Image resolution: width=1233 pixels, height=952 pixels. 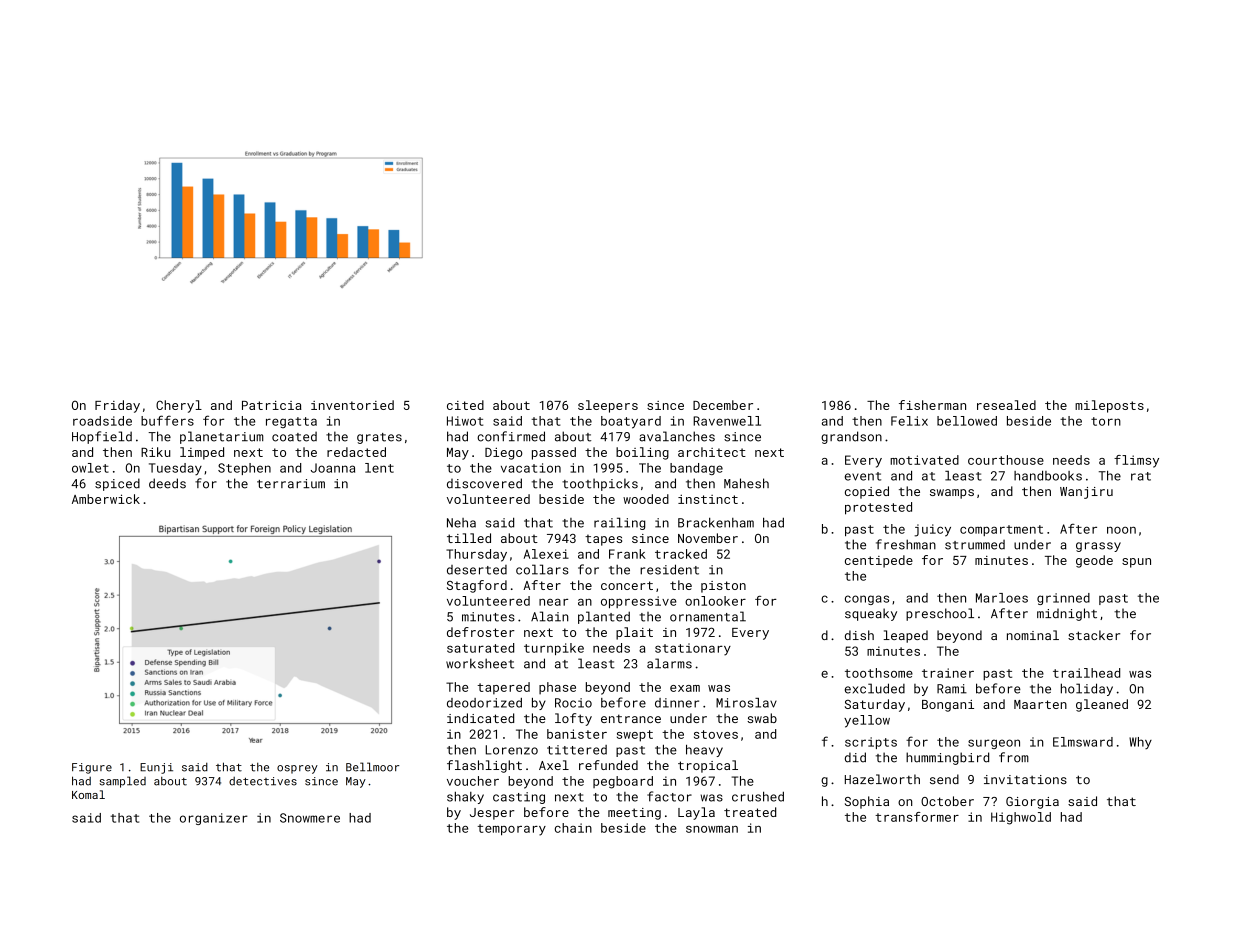 What do you see at coordinates (909, 421) in the page?
I see `Felix` at bounding box center [909, 421].
